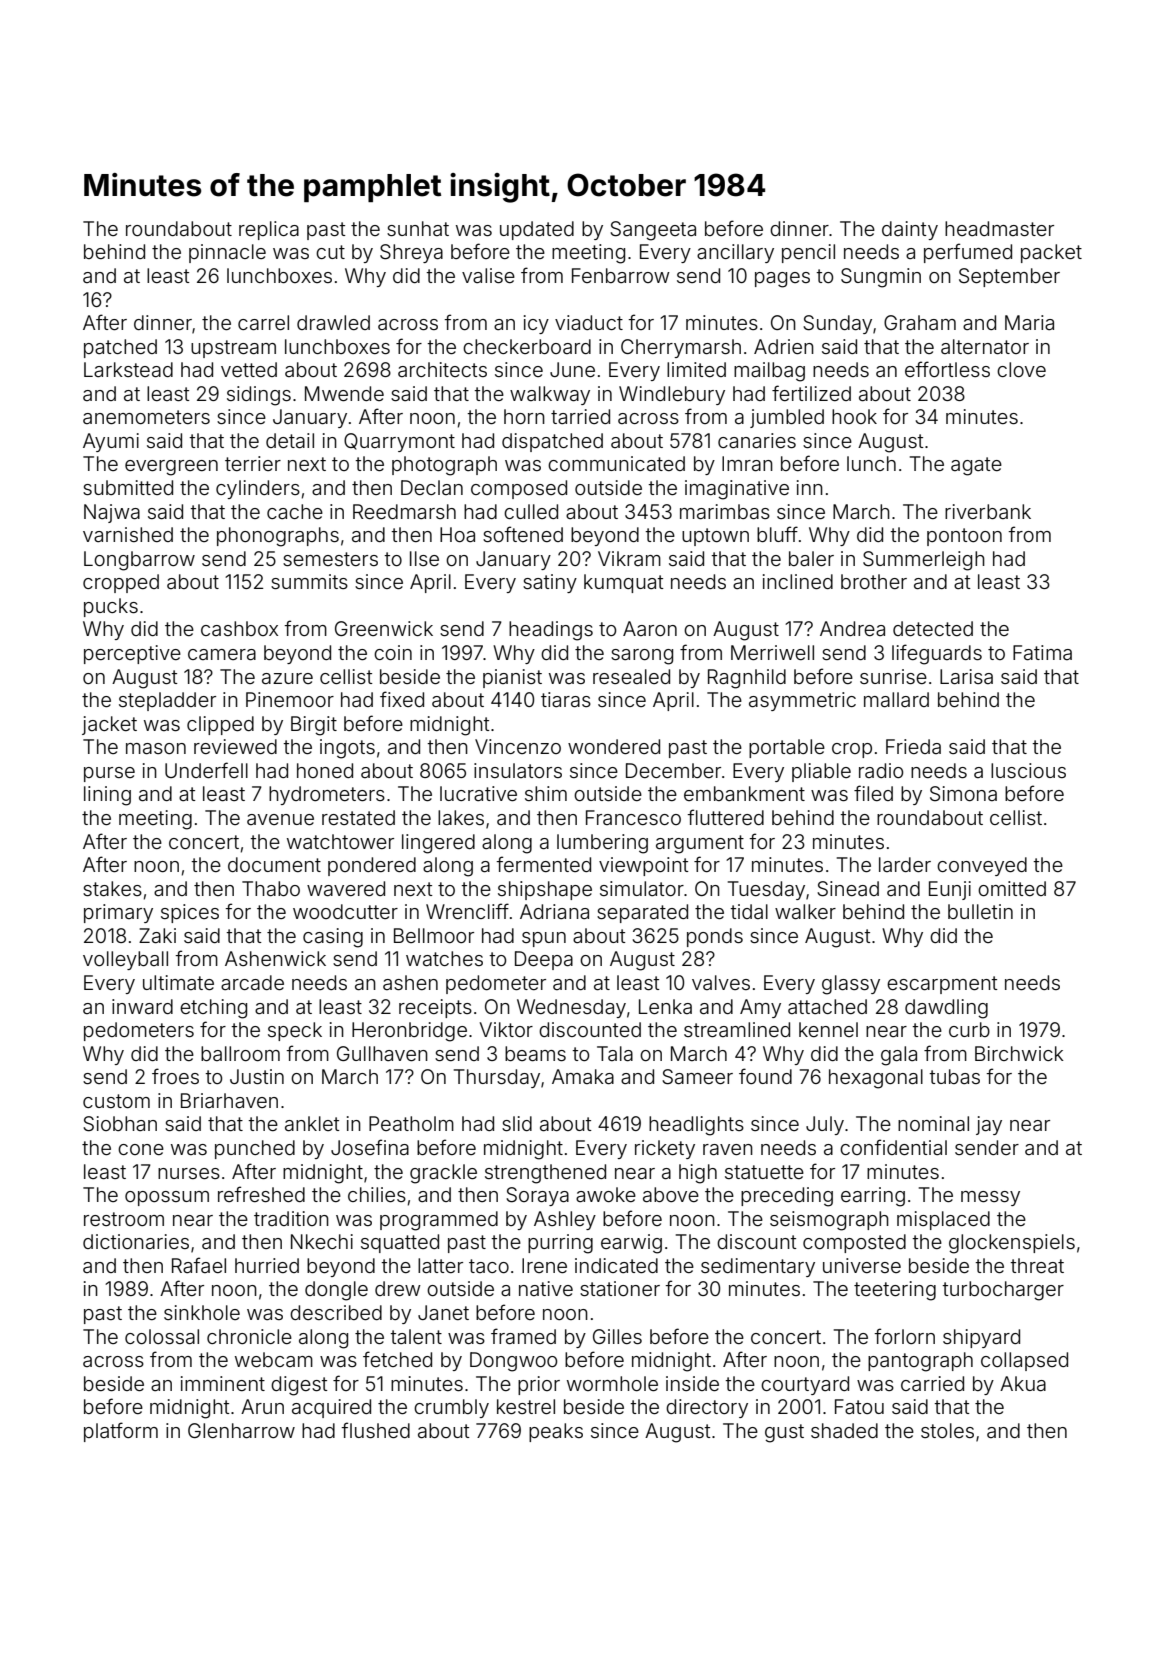 This screenshot has width=1165, height=1654. What do you see at coordinates (980, 911) in the screenshot?
I see `bulletin` at bounding box center [980, 911].
